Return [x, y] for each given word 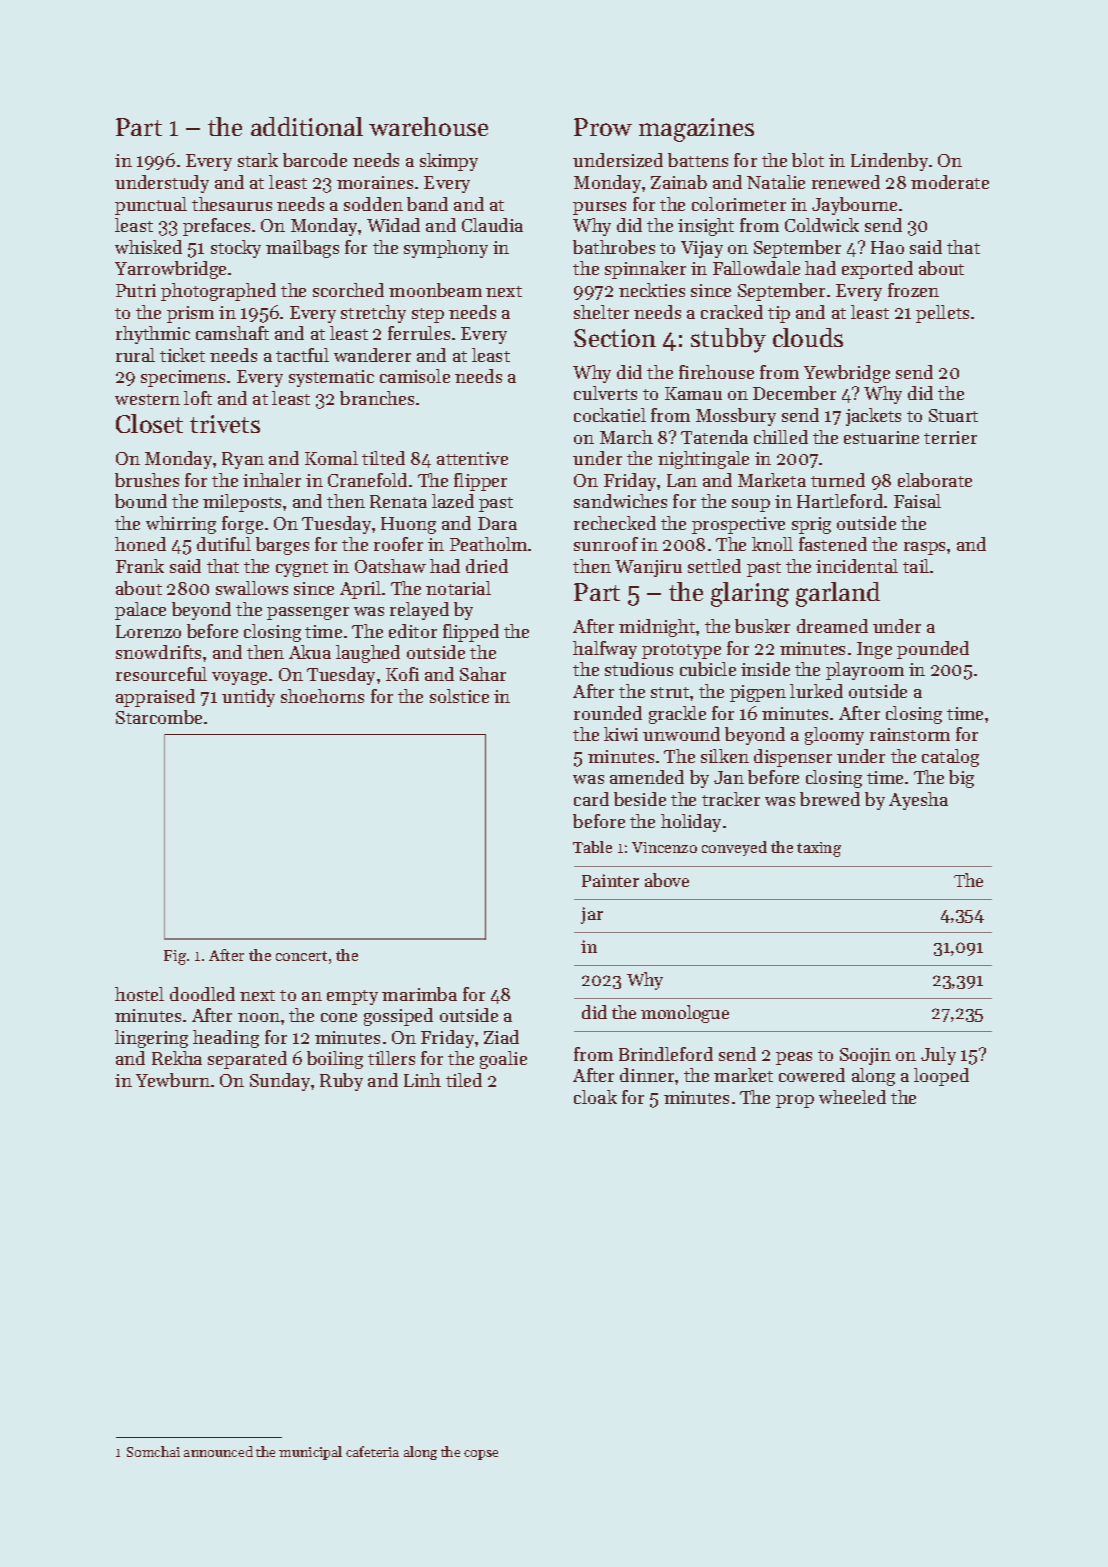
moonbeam [435, 290]
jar [592, 915]
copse [481, 1455]
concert [301, 956]
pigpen [758, 693]
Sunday [280, 1082]
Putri [136, 290]
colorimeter [739, 204]
